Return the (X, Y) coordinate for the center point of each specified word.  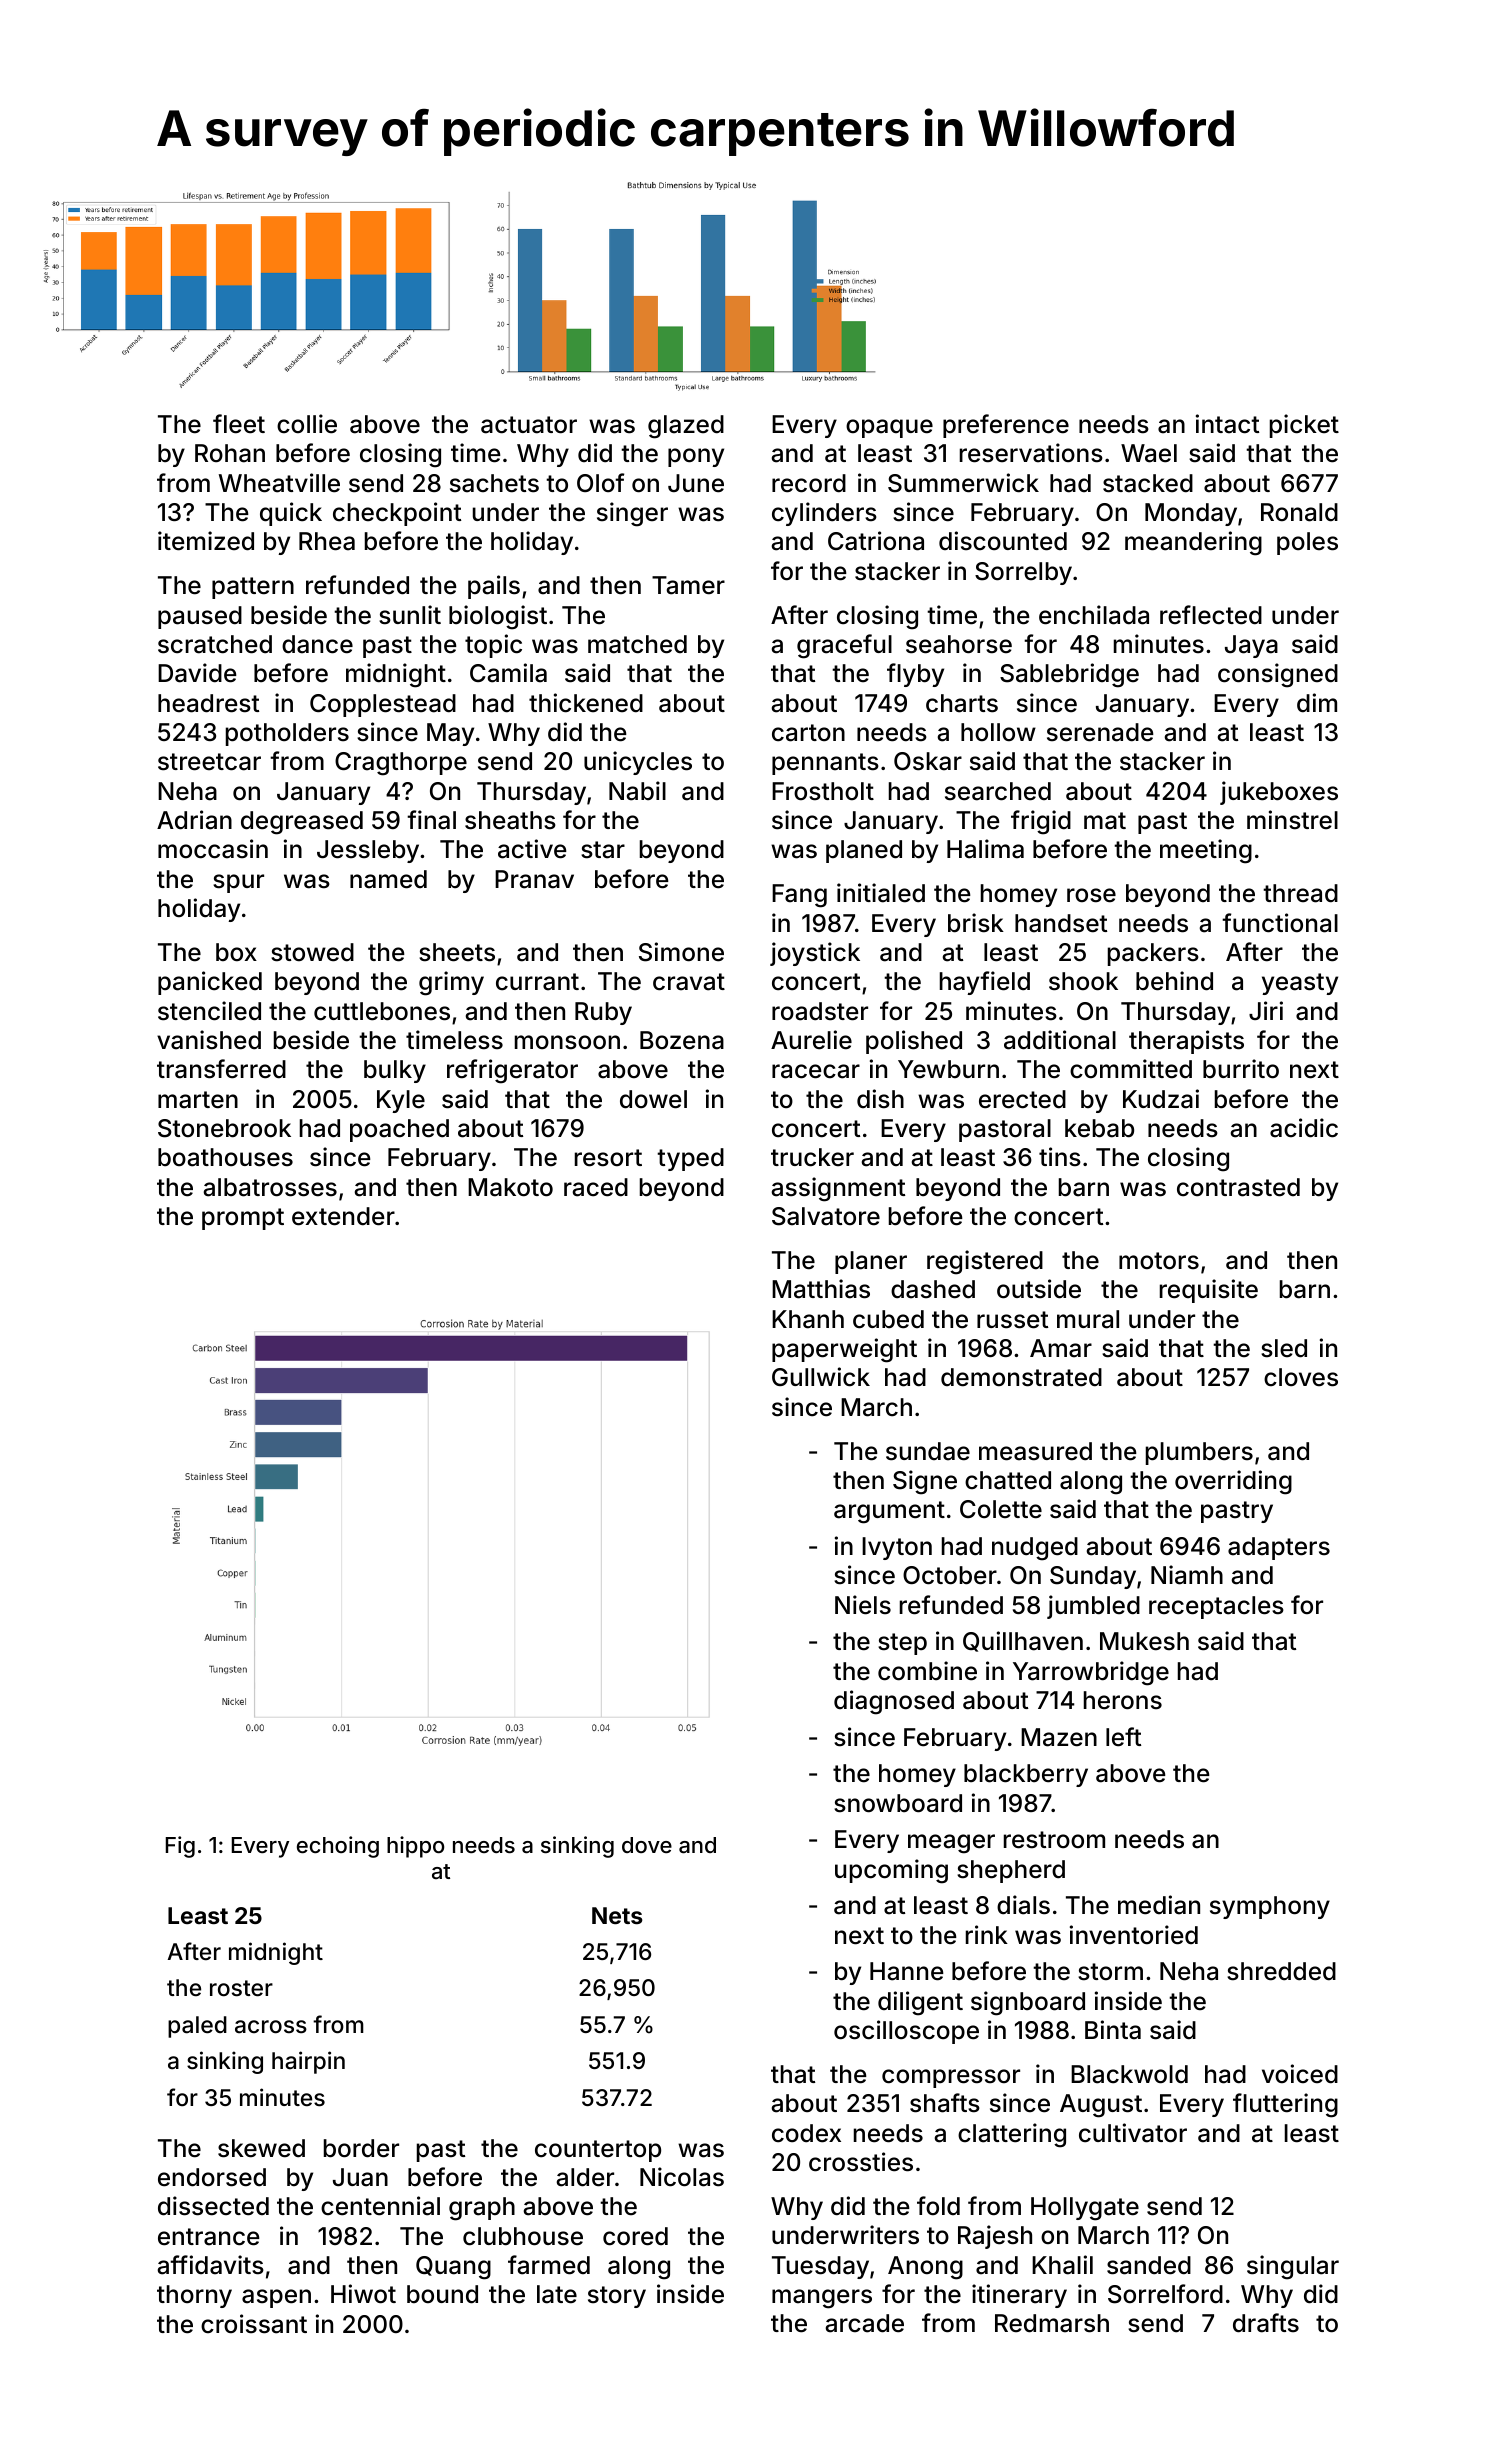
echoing (338, 1847)
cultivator (1133, 2133)
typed (690, 1159)
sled (1284, 1348)
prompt (243, 1219)
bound (442, 2294)
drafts (1266, 2323)
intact (1227, 424)
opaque (889, 428)
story (617, 2297)
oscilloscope (906, 2032)
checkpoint (397, 514)
